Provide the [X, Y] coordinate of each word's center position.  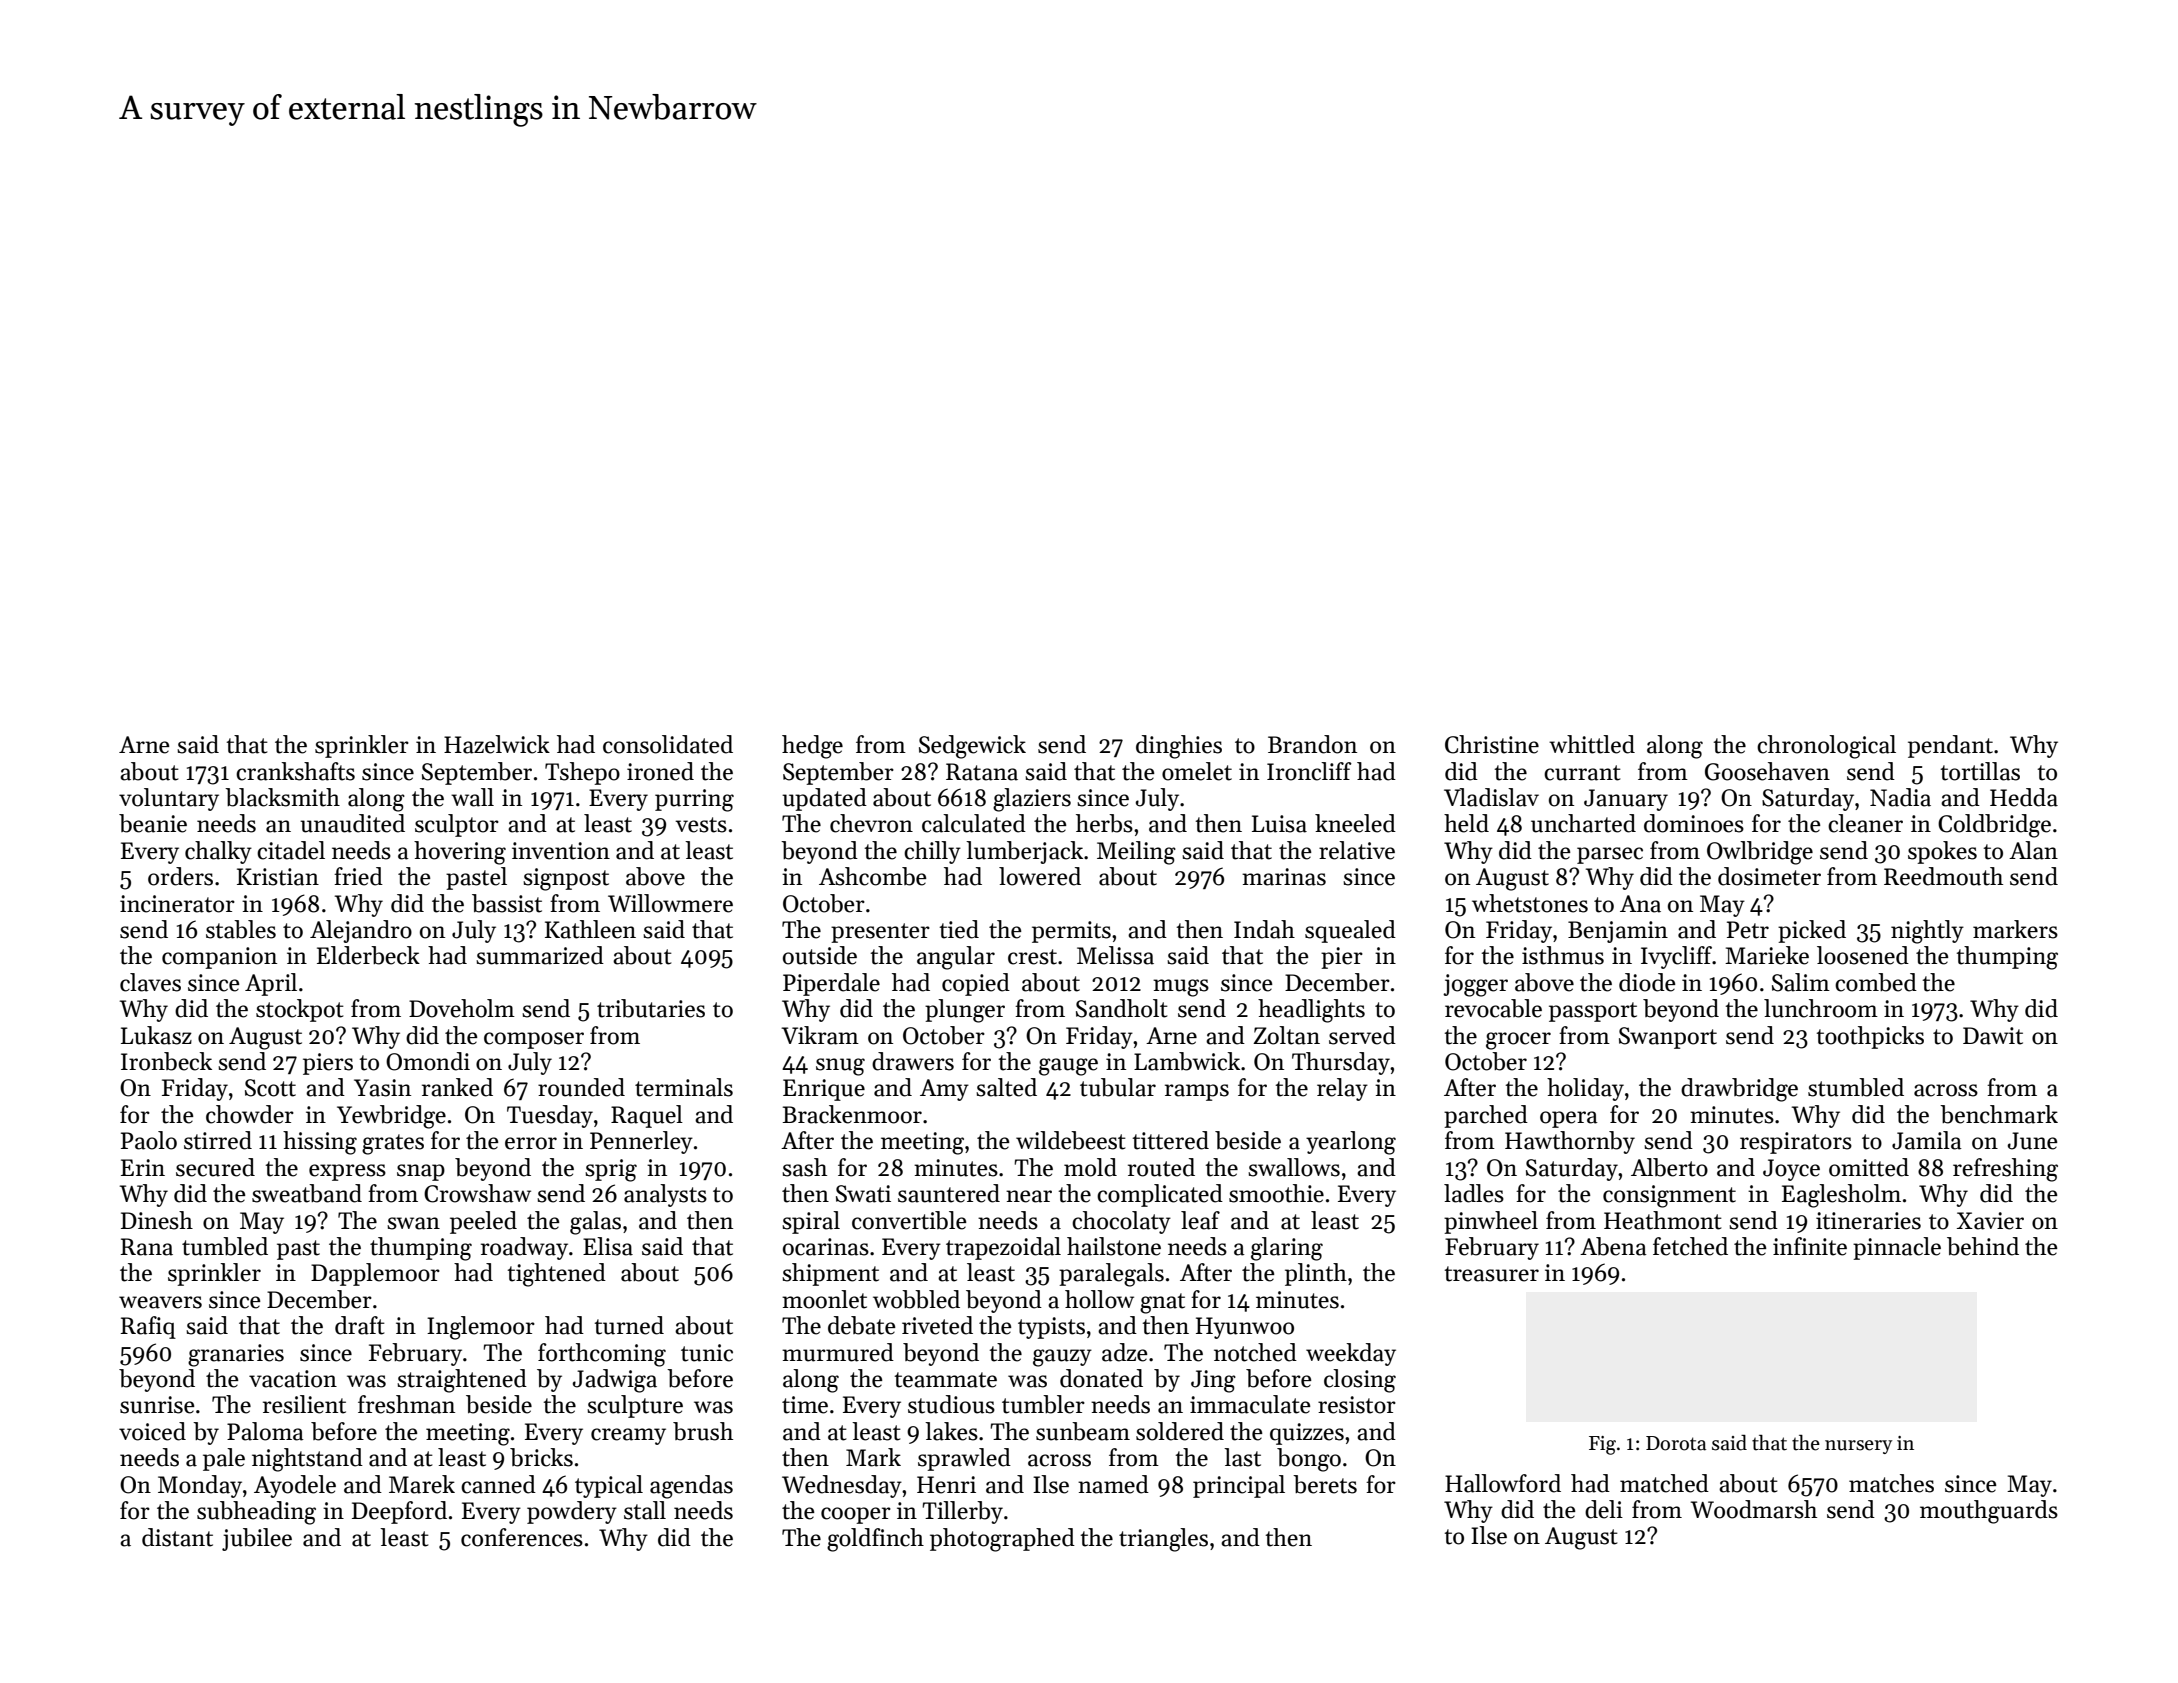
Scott [270, 1088]
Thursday [1341, 1063]
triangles [1163, 1540]
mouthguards [1989, 1512]
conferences [522, 1537]
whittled [1592, 744]
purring [694, 800]
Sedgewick [972, 747]
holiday [1585, 1089]
